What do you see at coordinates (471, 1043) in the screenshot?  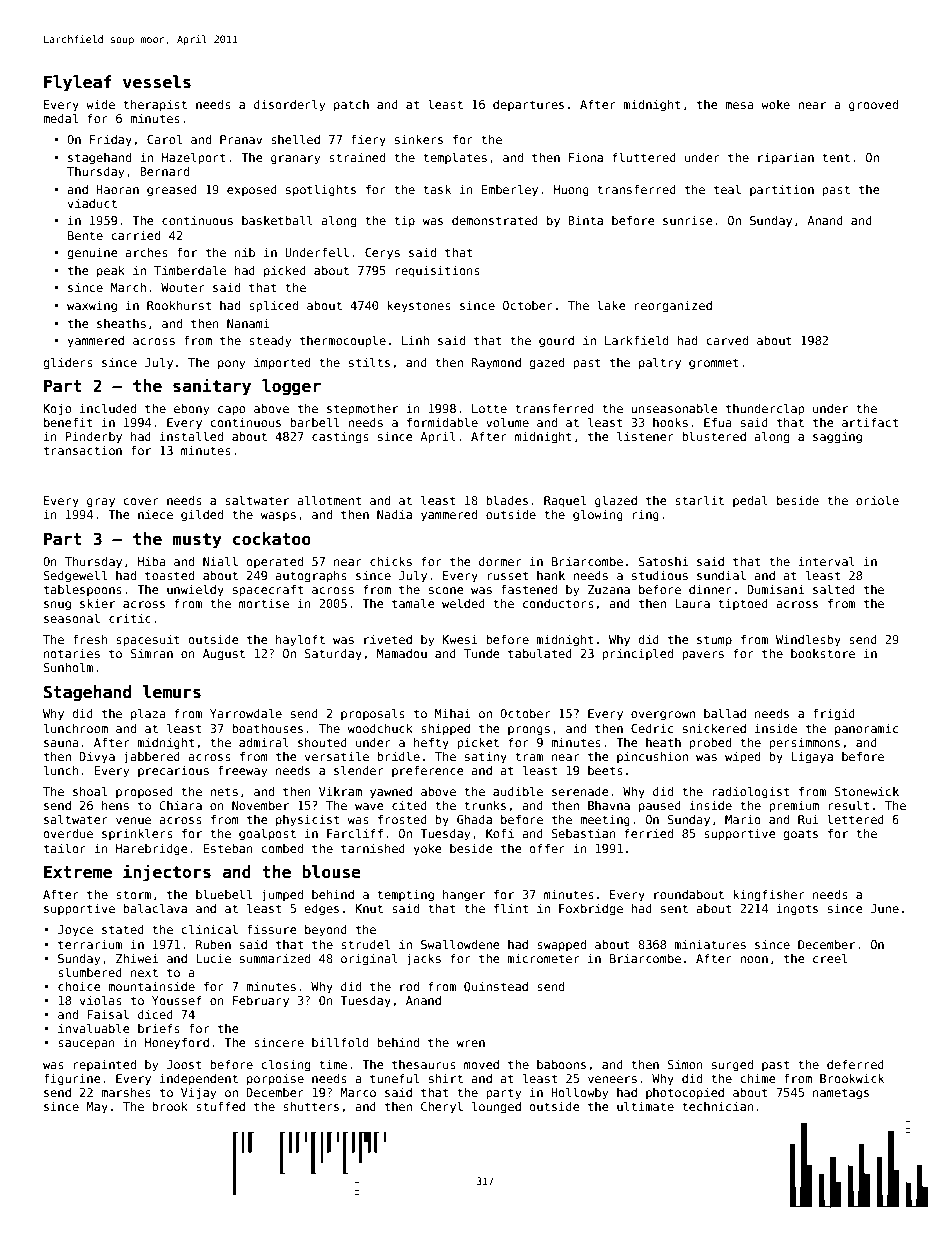 I see `wren` at bounding box center [471, 1043].
